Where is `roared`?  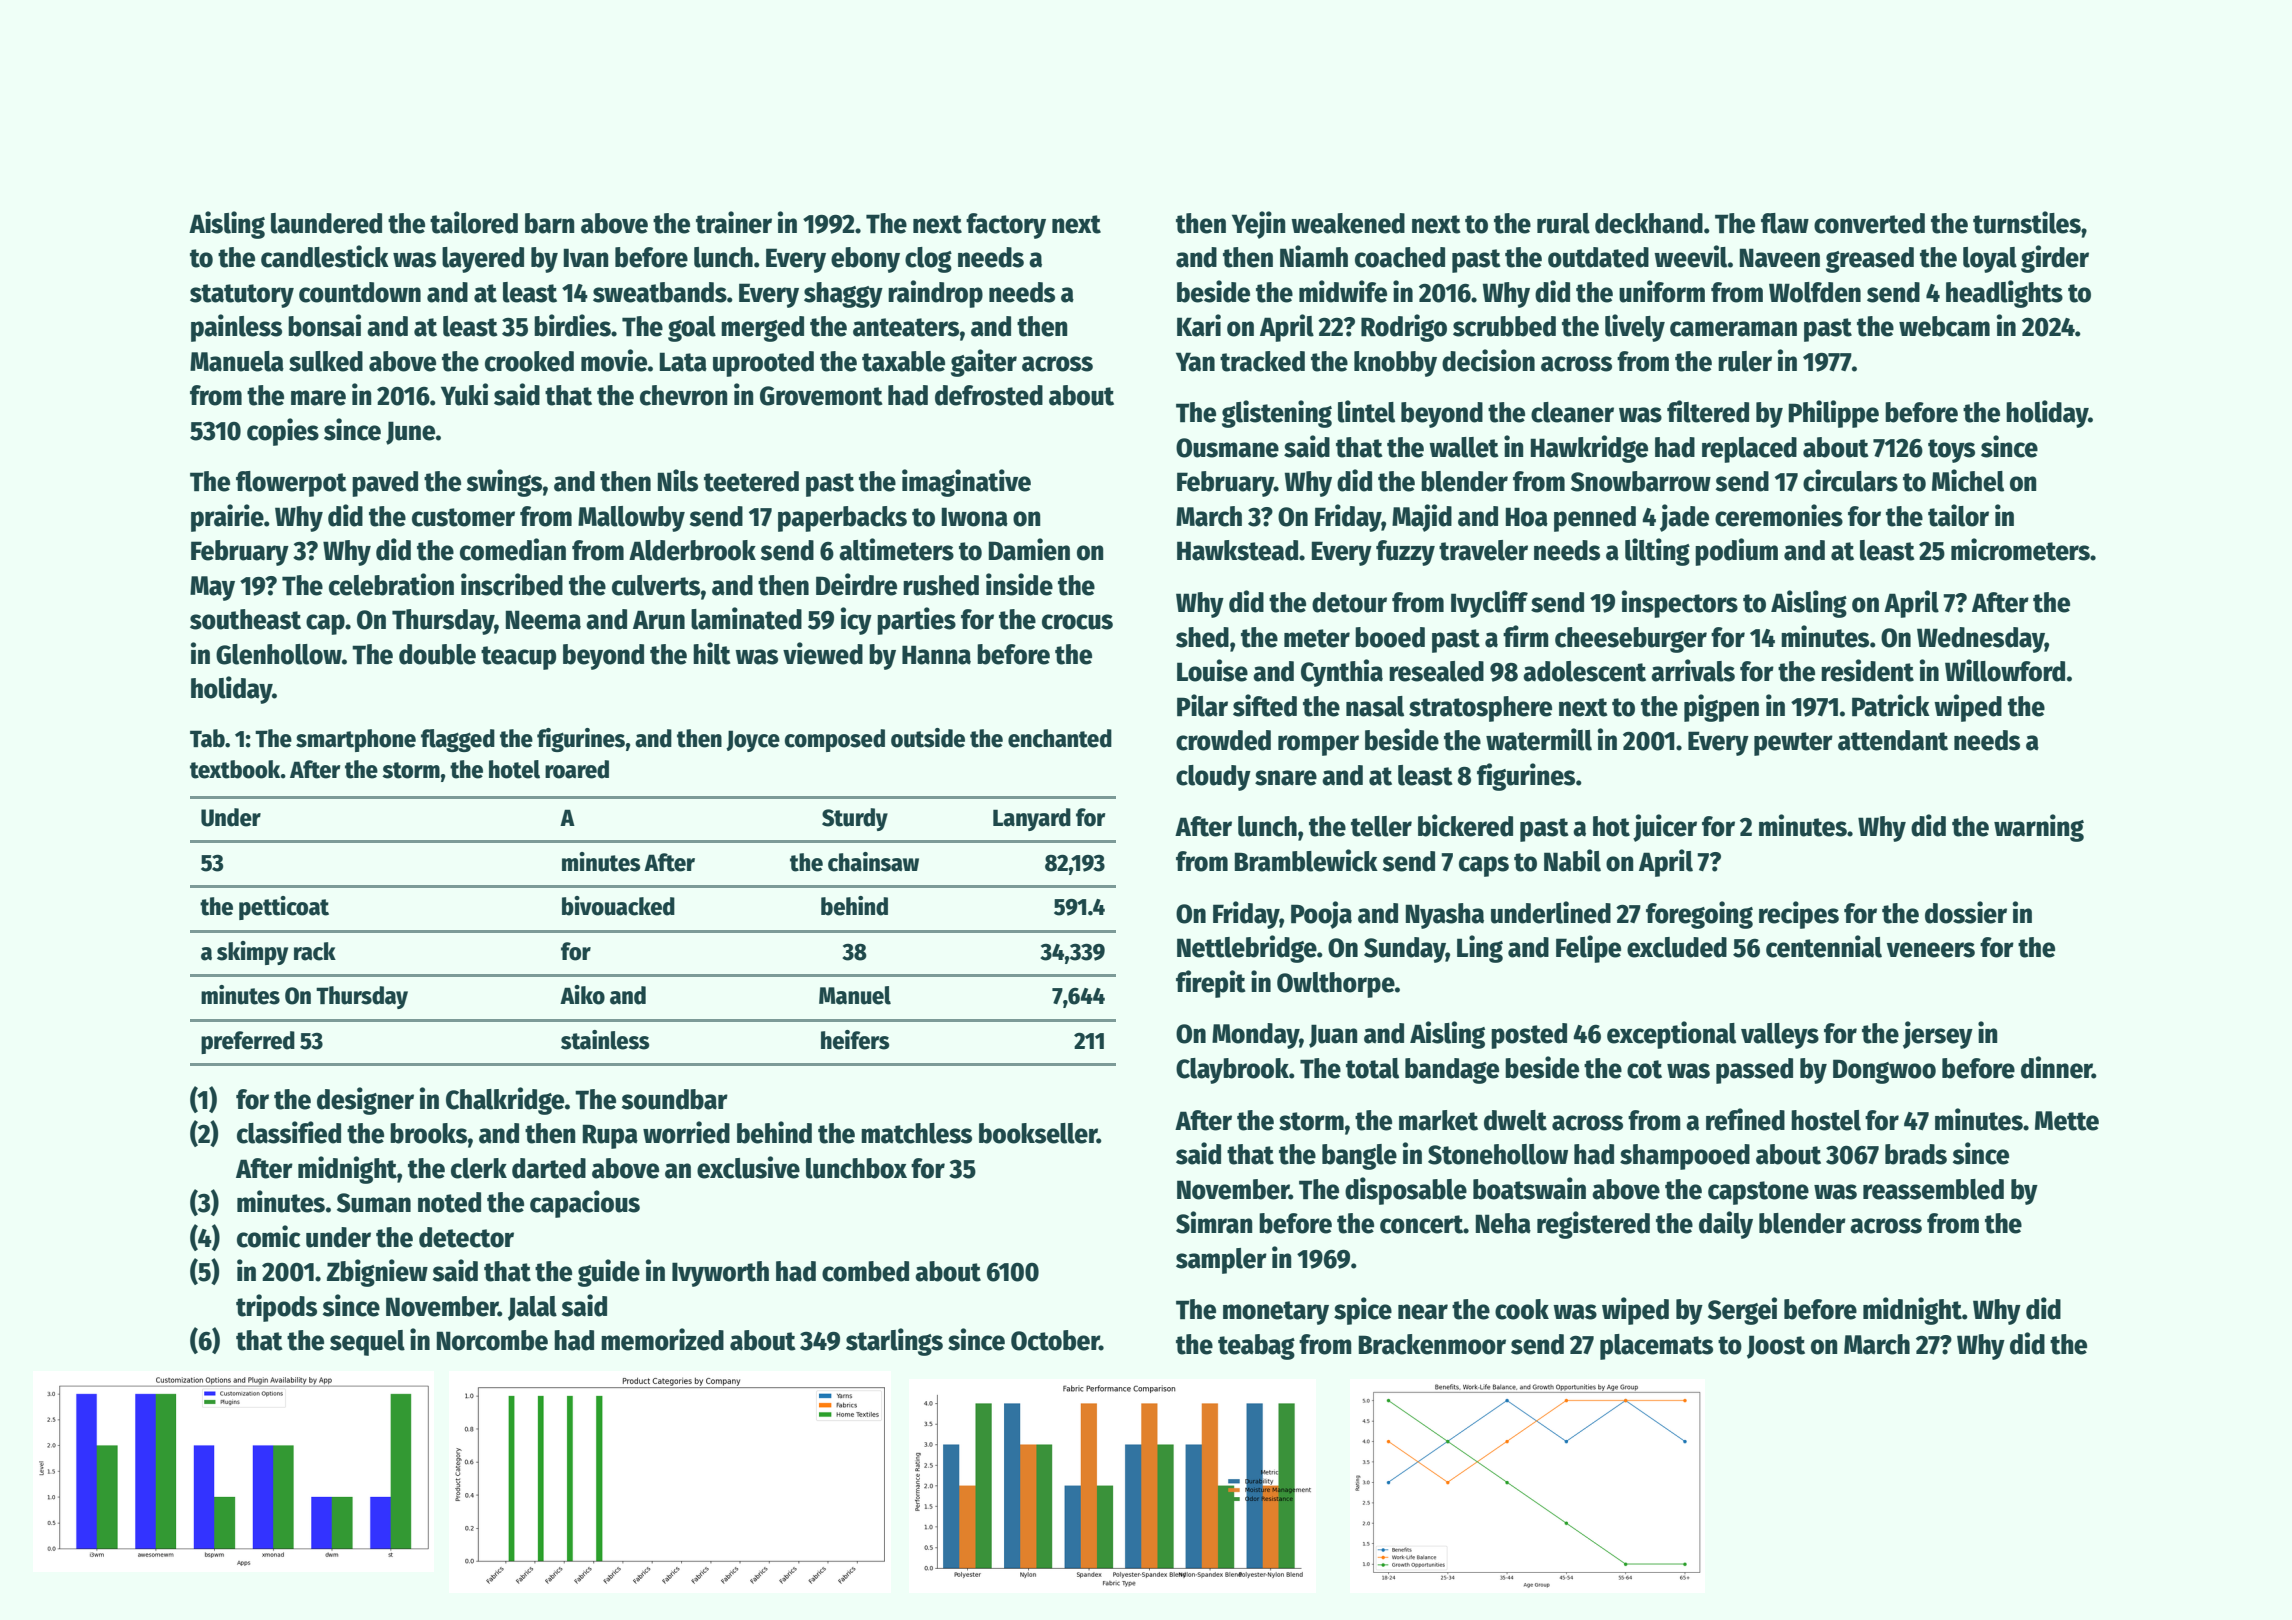
roared is located at coordinates (577, 769).
